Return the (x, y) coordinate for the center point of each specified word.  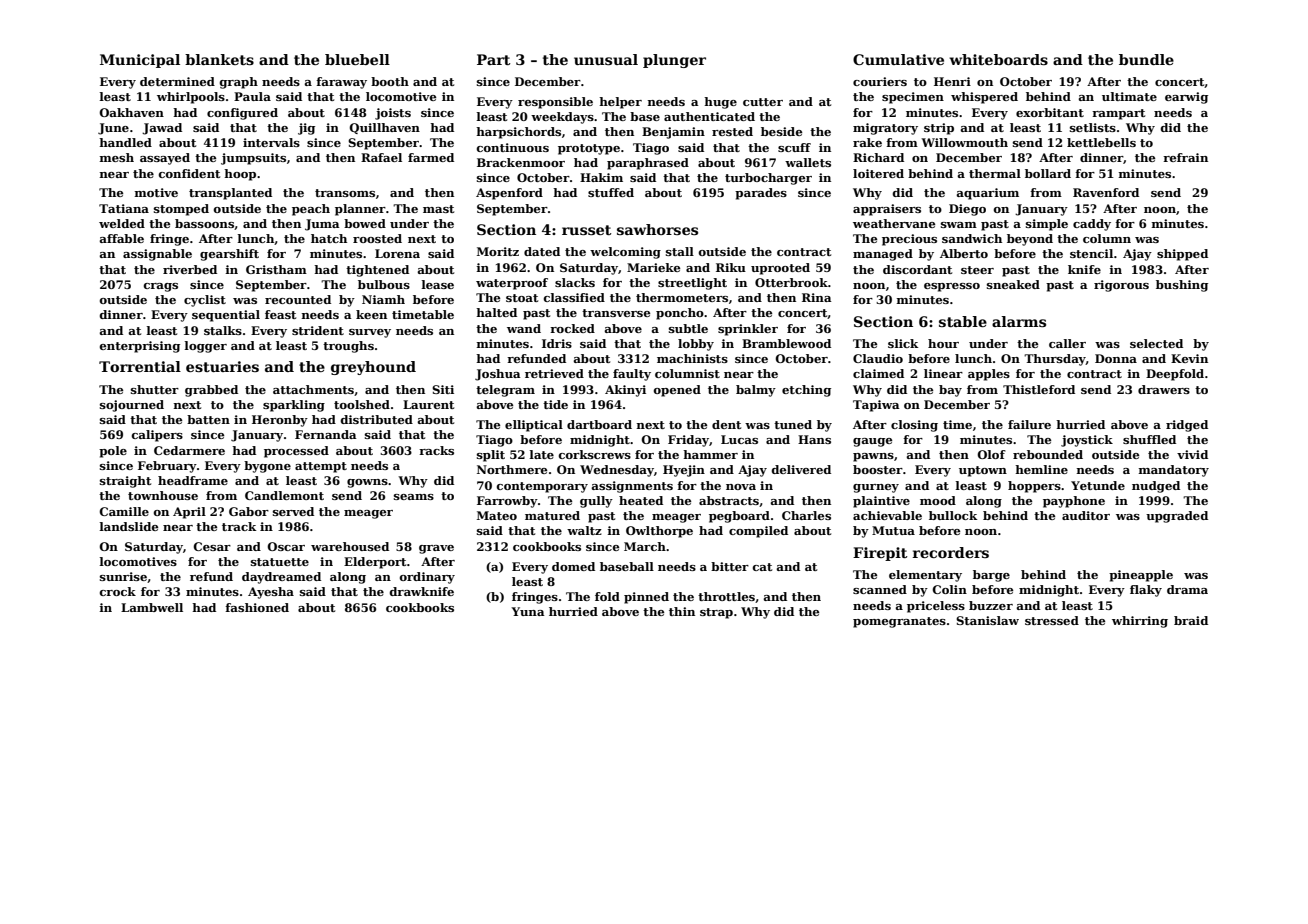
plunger (674, 61)
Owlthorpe (659, 532)
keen (371, 314)
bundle (1146, 59)
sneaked (1013, 284)
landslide (128, 526)
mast (438, 209)
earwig (1186, 98)
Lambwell (152, 607)
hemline (1041, 469)
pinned (646, 598)
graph (239, 83)
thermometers (682, 297)
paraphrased (648, 164)
